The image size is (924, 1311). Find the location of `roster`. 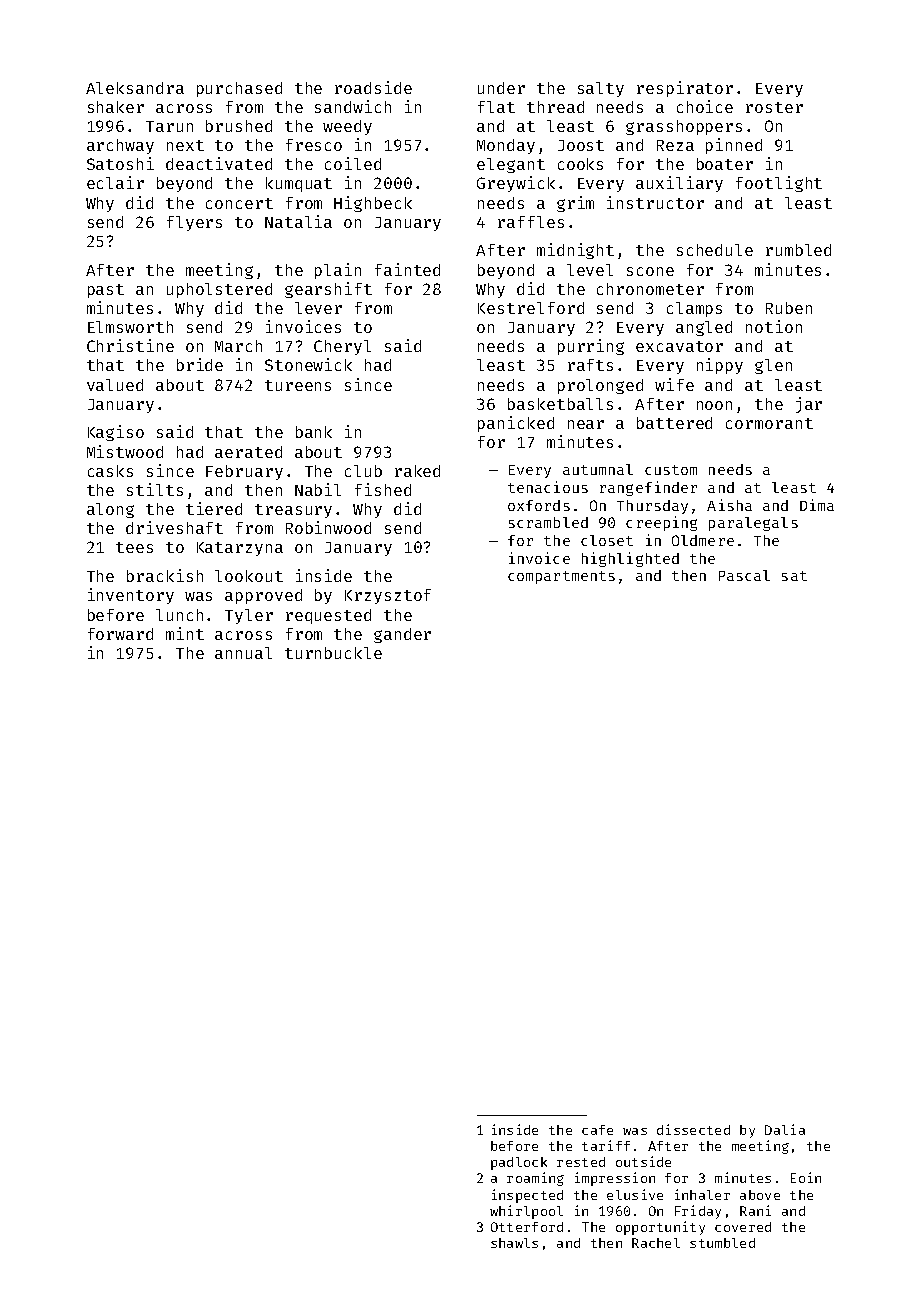

roster is located at coordinates (774, 107).
